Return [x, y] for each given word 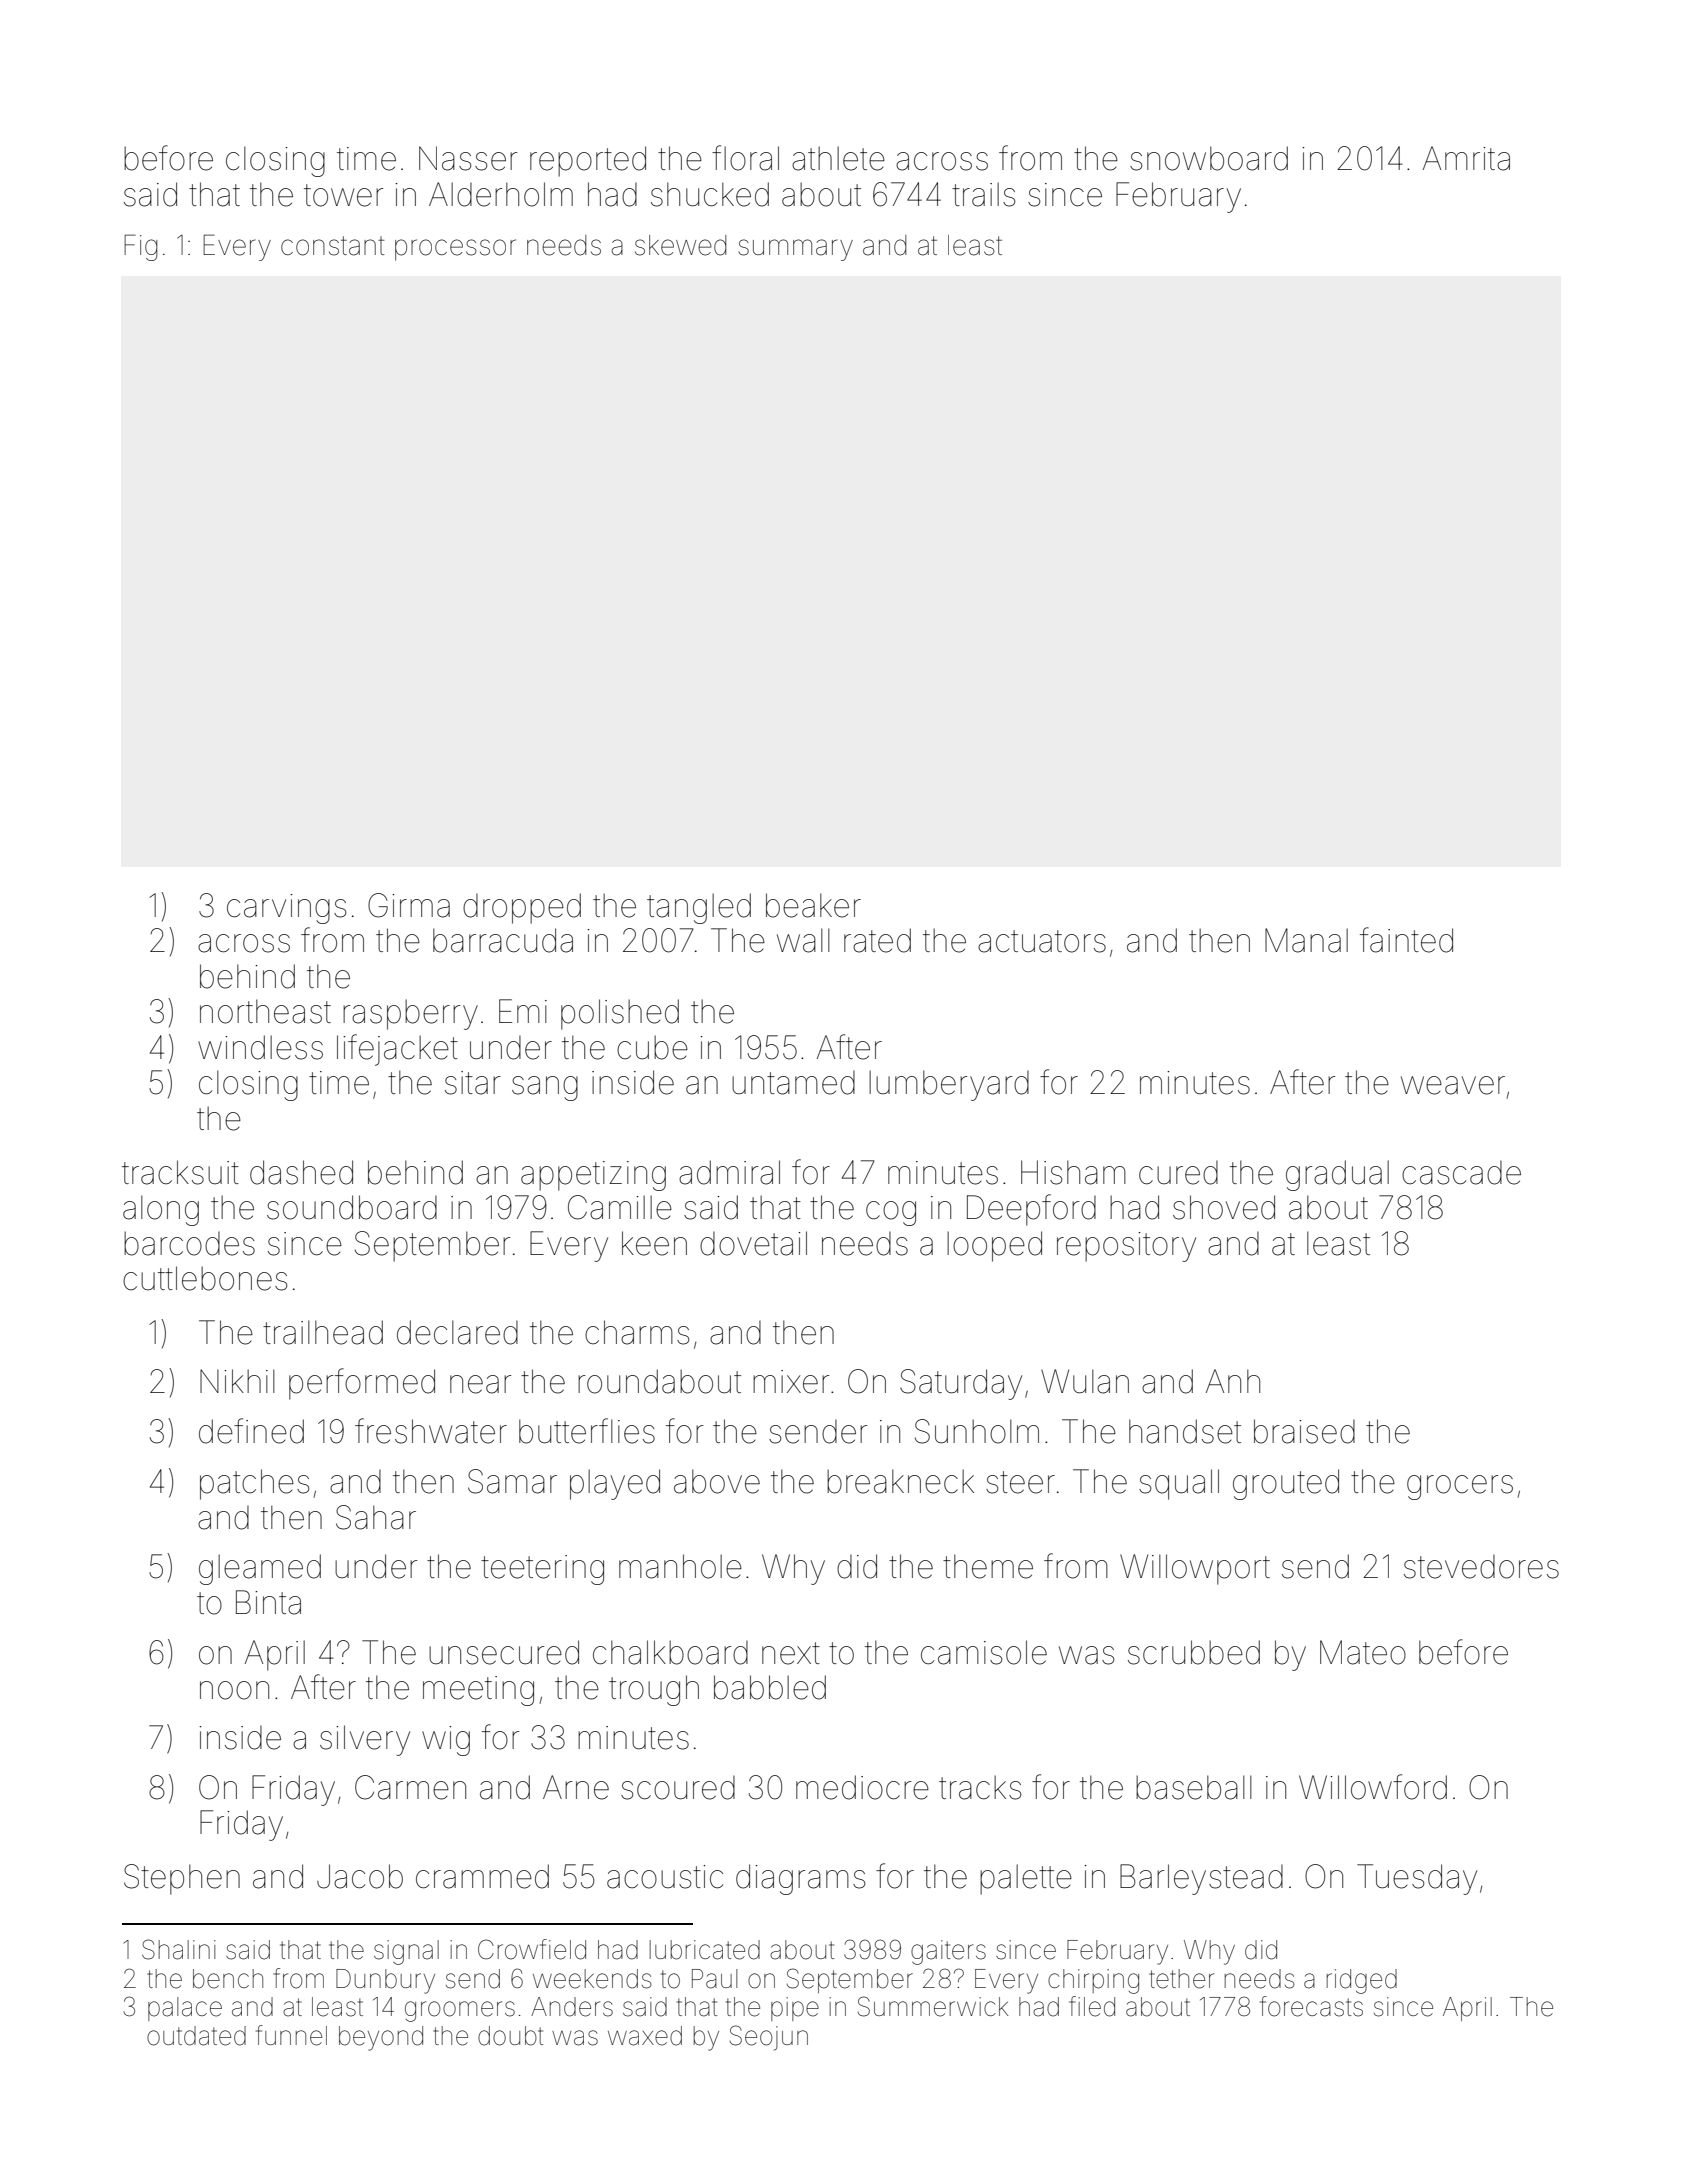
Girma [409, 905]
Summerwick [933, 2006]
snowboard [1209, 158]
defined [251, 1431]
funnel [291, 2035]
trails [983, 194]
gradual [1337, 1175]
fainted [1406, 940]
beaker [813, 905]
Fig [140, 247]
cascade [1461, 1173]
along [161, 1210]
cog [891, 1213]
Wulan [1085, 1381]
